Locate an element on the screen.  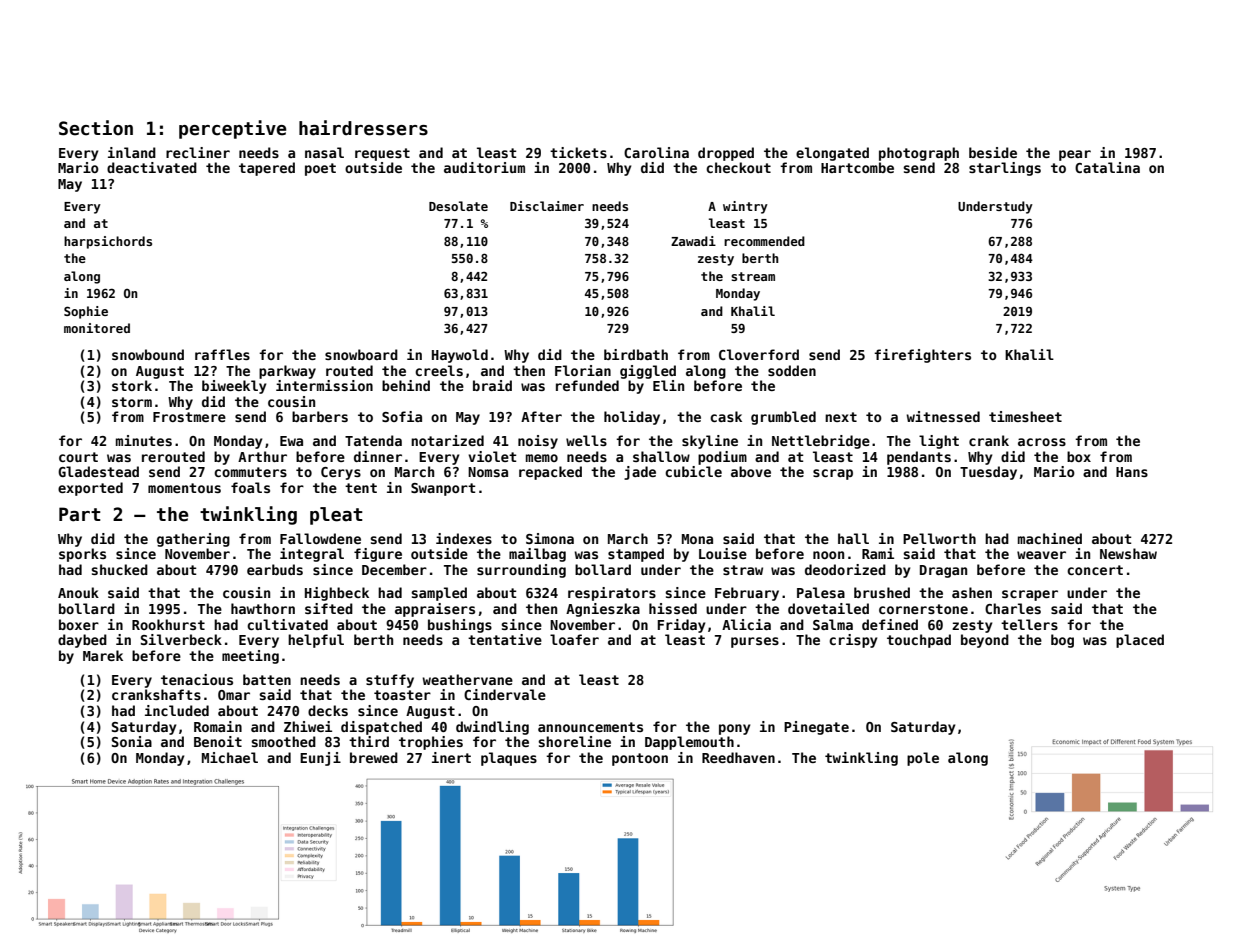
Zawadi is located at coordinates (693, 241).
